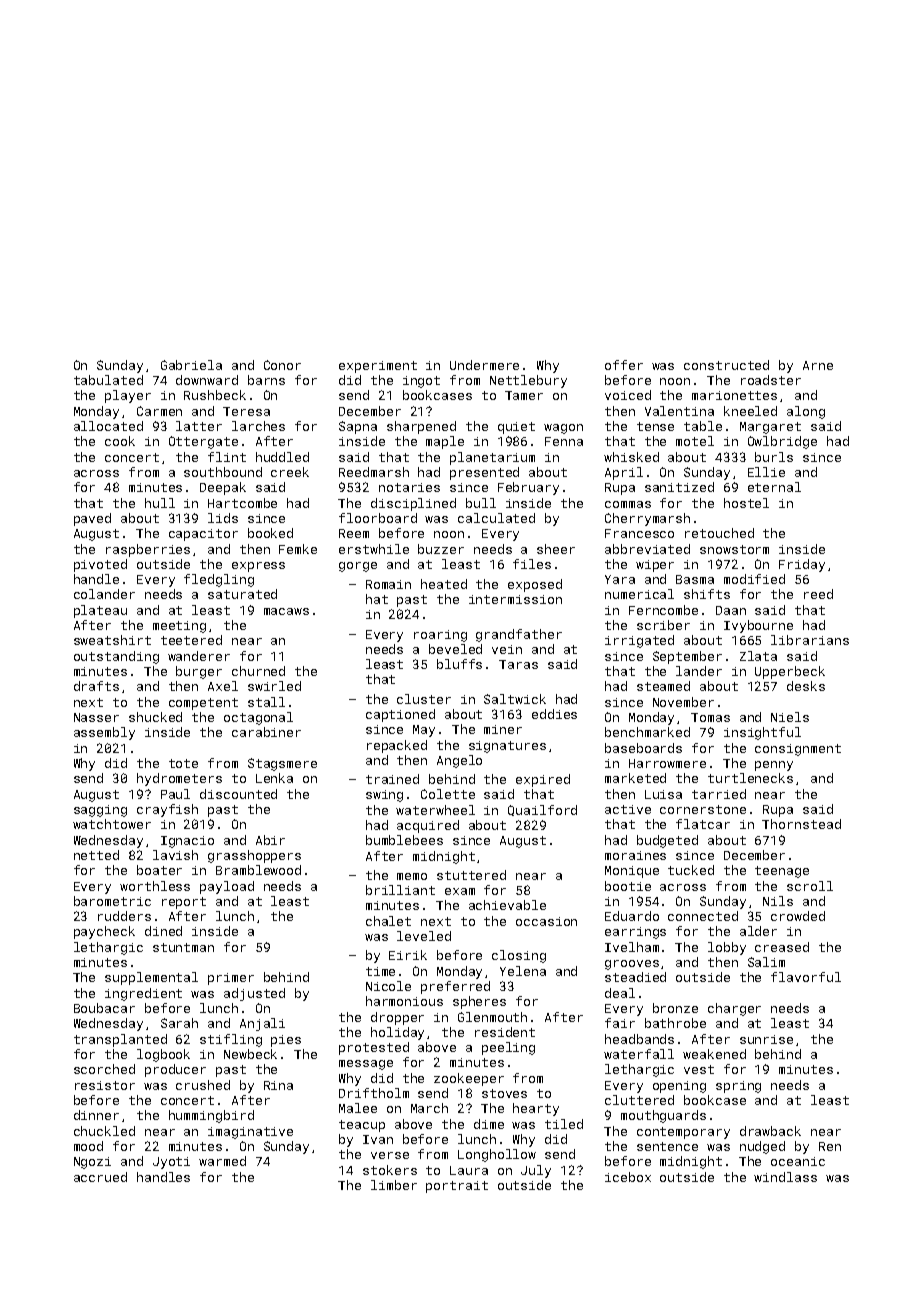  Describe the element at coordinates (160, 503) in the page. I see `hull` at that location.
